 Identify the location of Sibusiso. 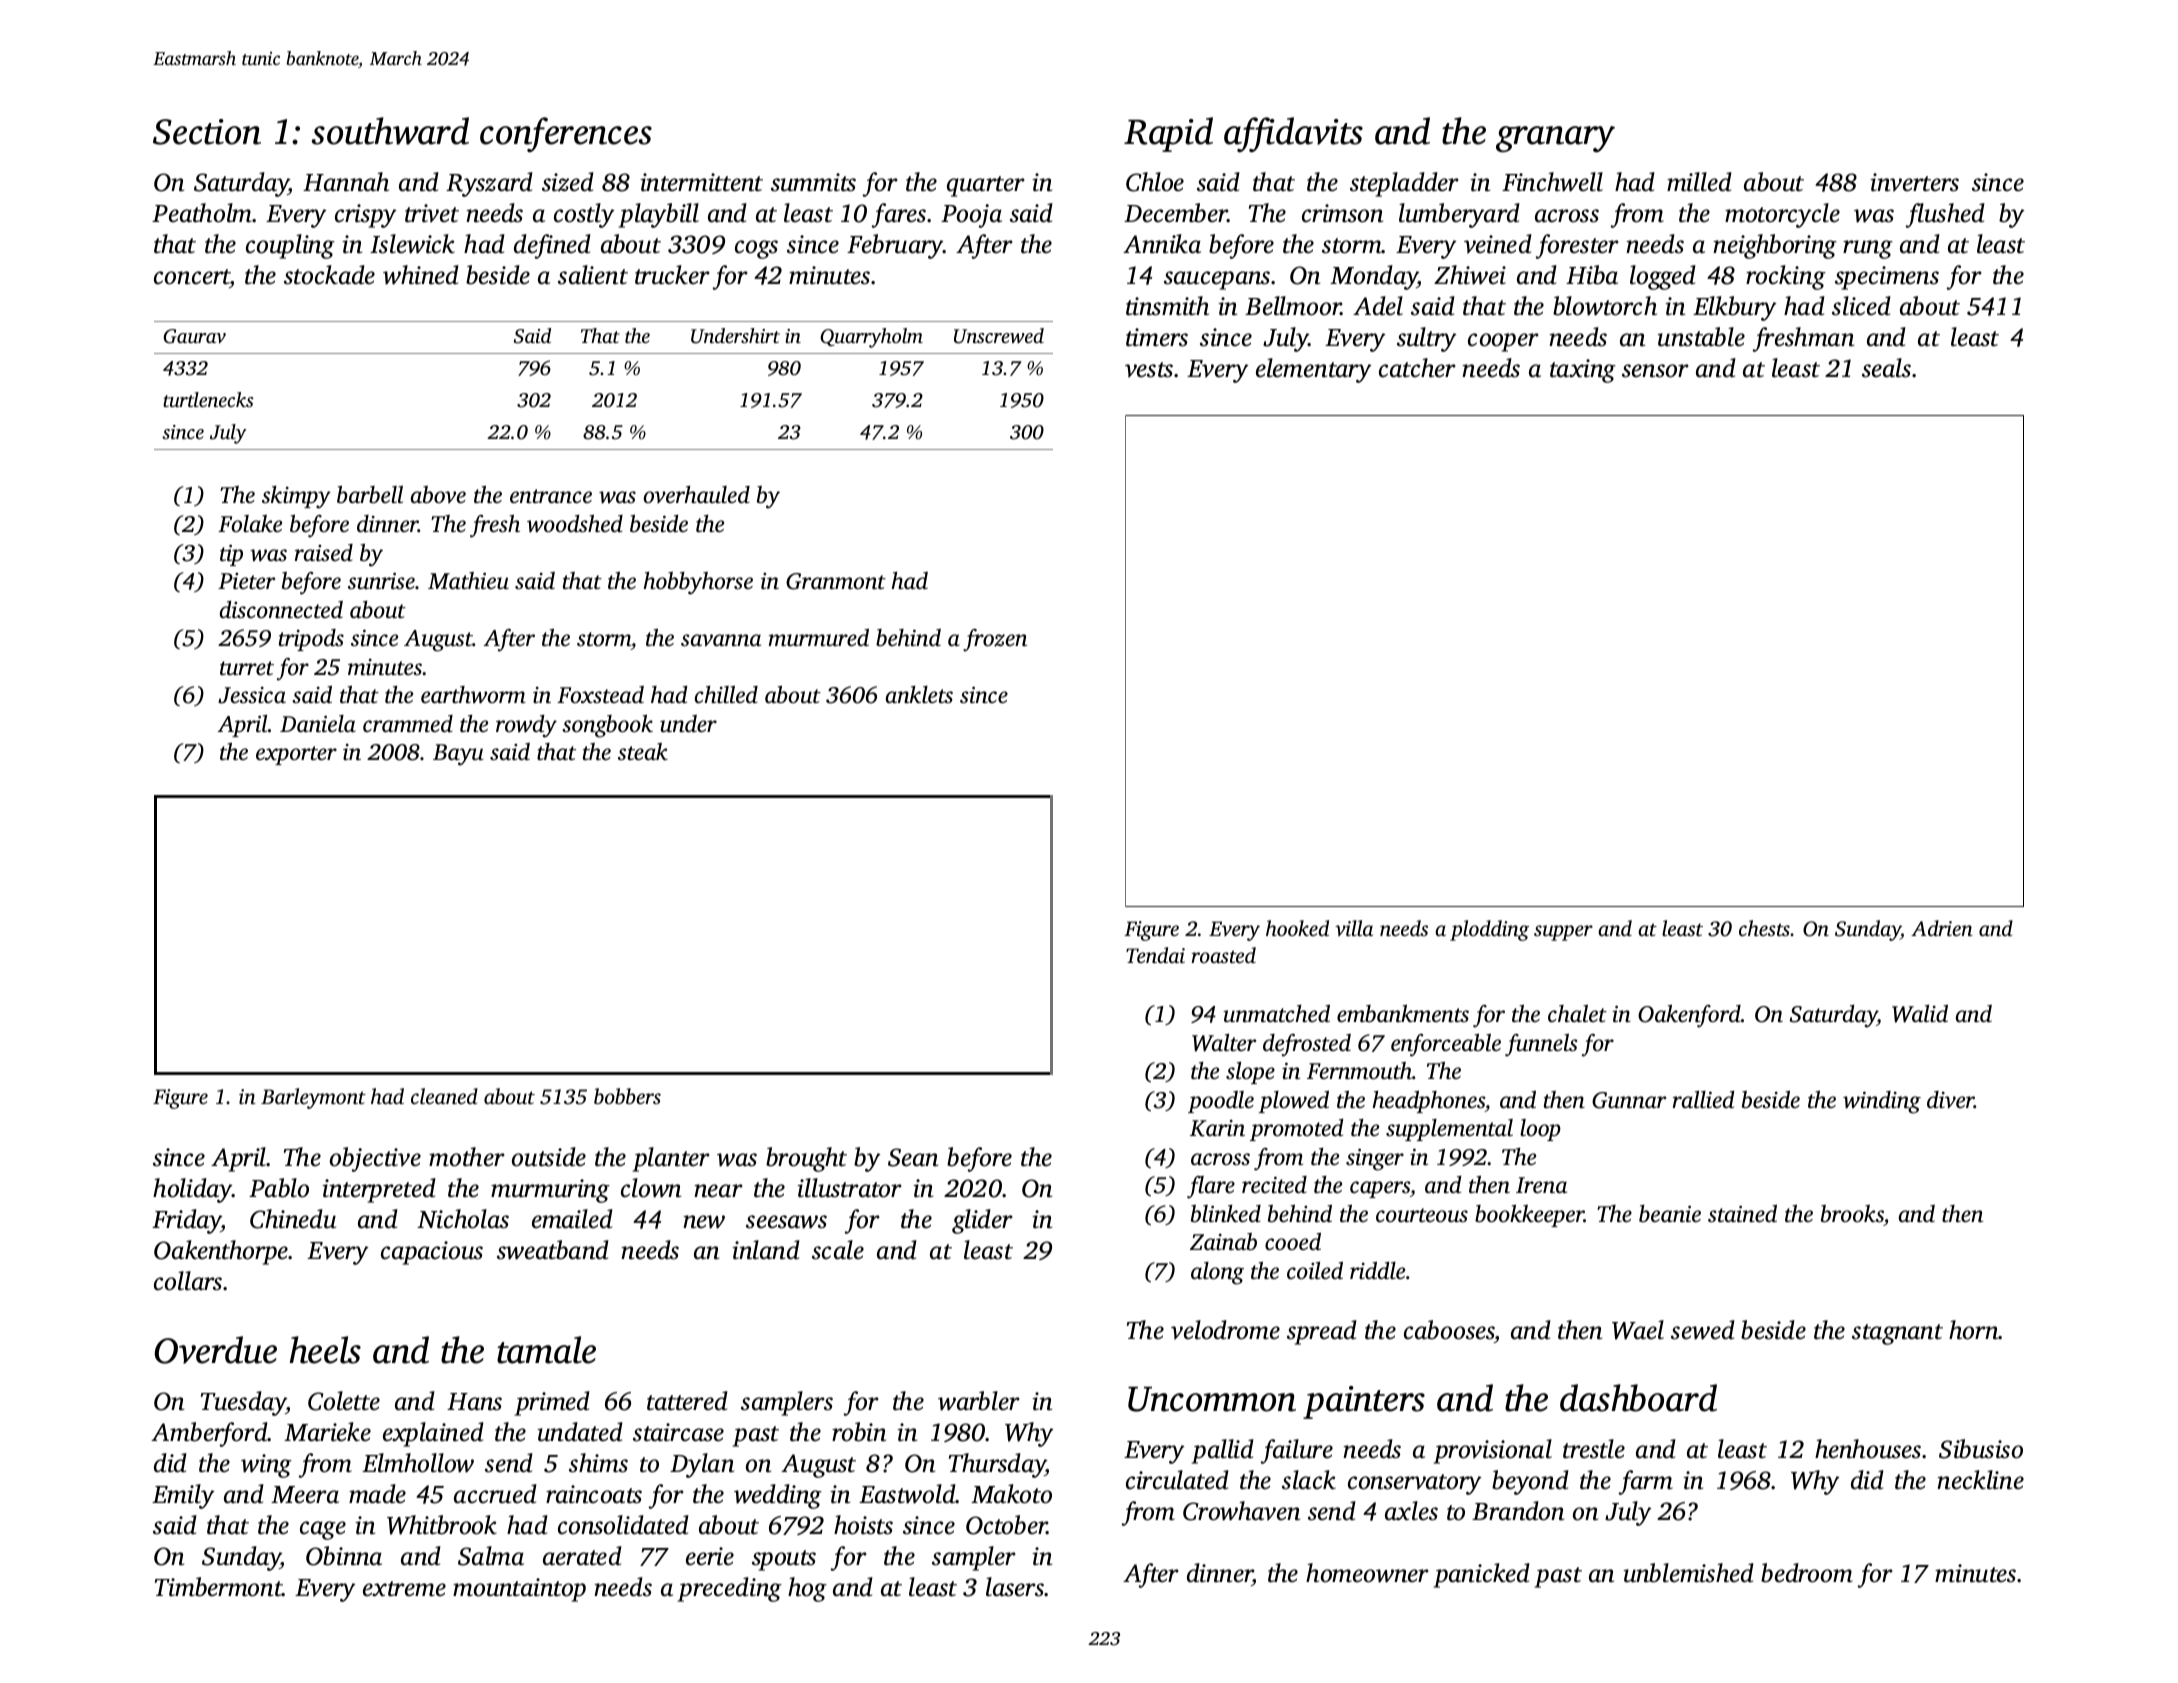
(1981, 1449).
